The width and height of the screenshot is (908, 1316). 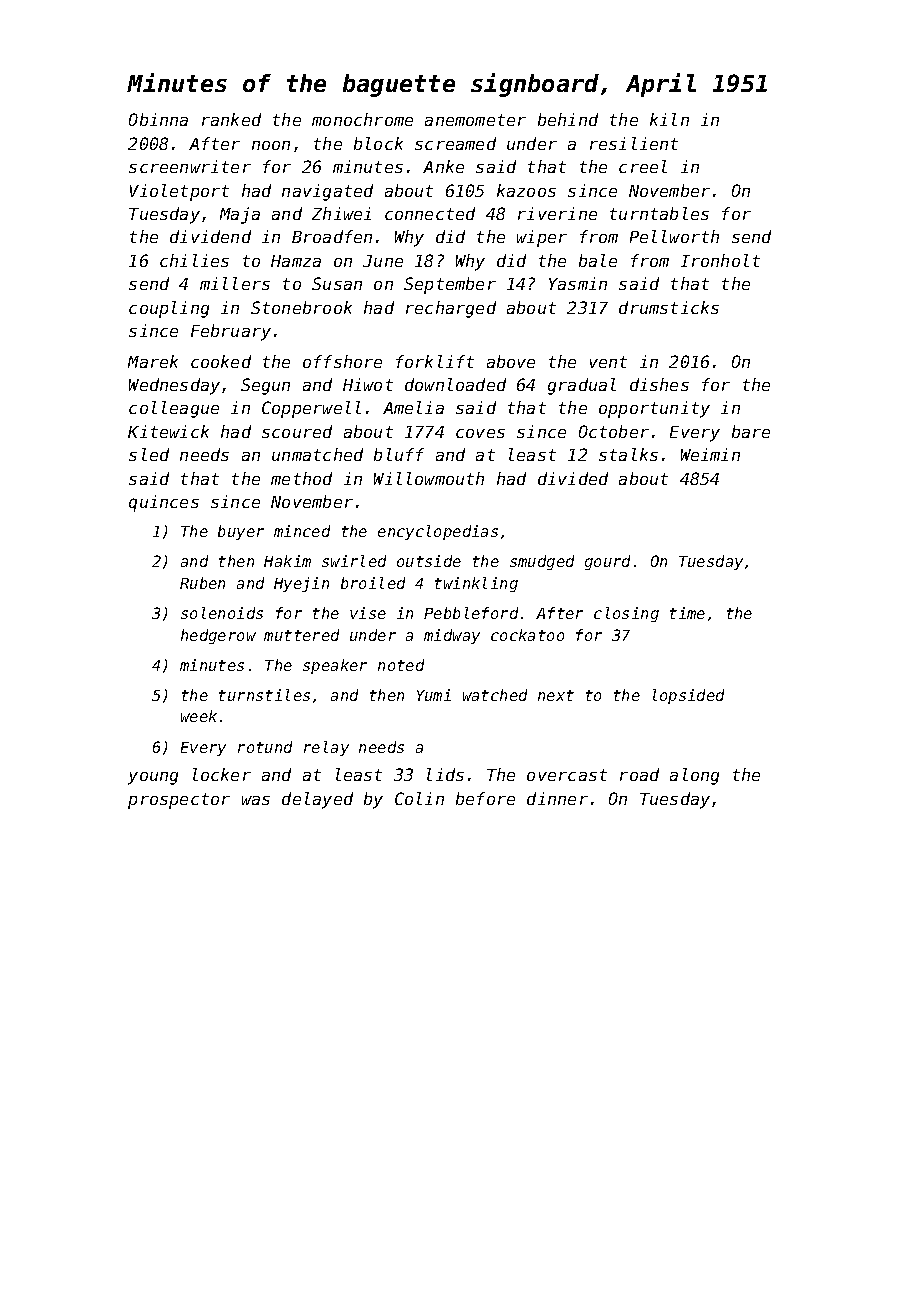 What do you see at coordinates (567, 775) in the screenshot?
I see `overcast` at bounding box center [567, 775].
